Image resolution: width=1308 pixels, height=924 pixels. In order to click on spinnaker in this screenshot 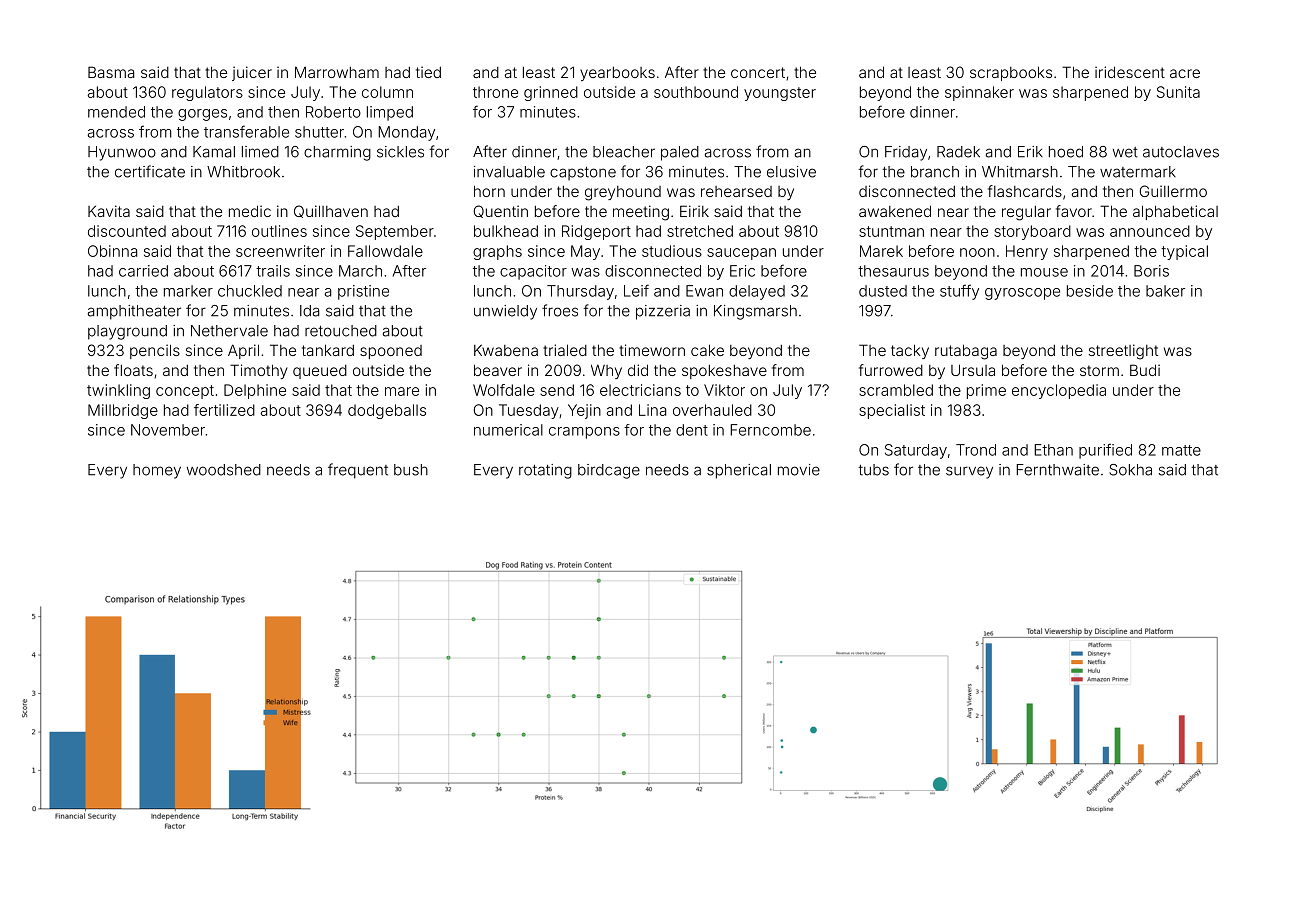, I will do `click(979, 93)`.
